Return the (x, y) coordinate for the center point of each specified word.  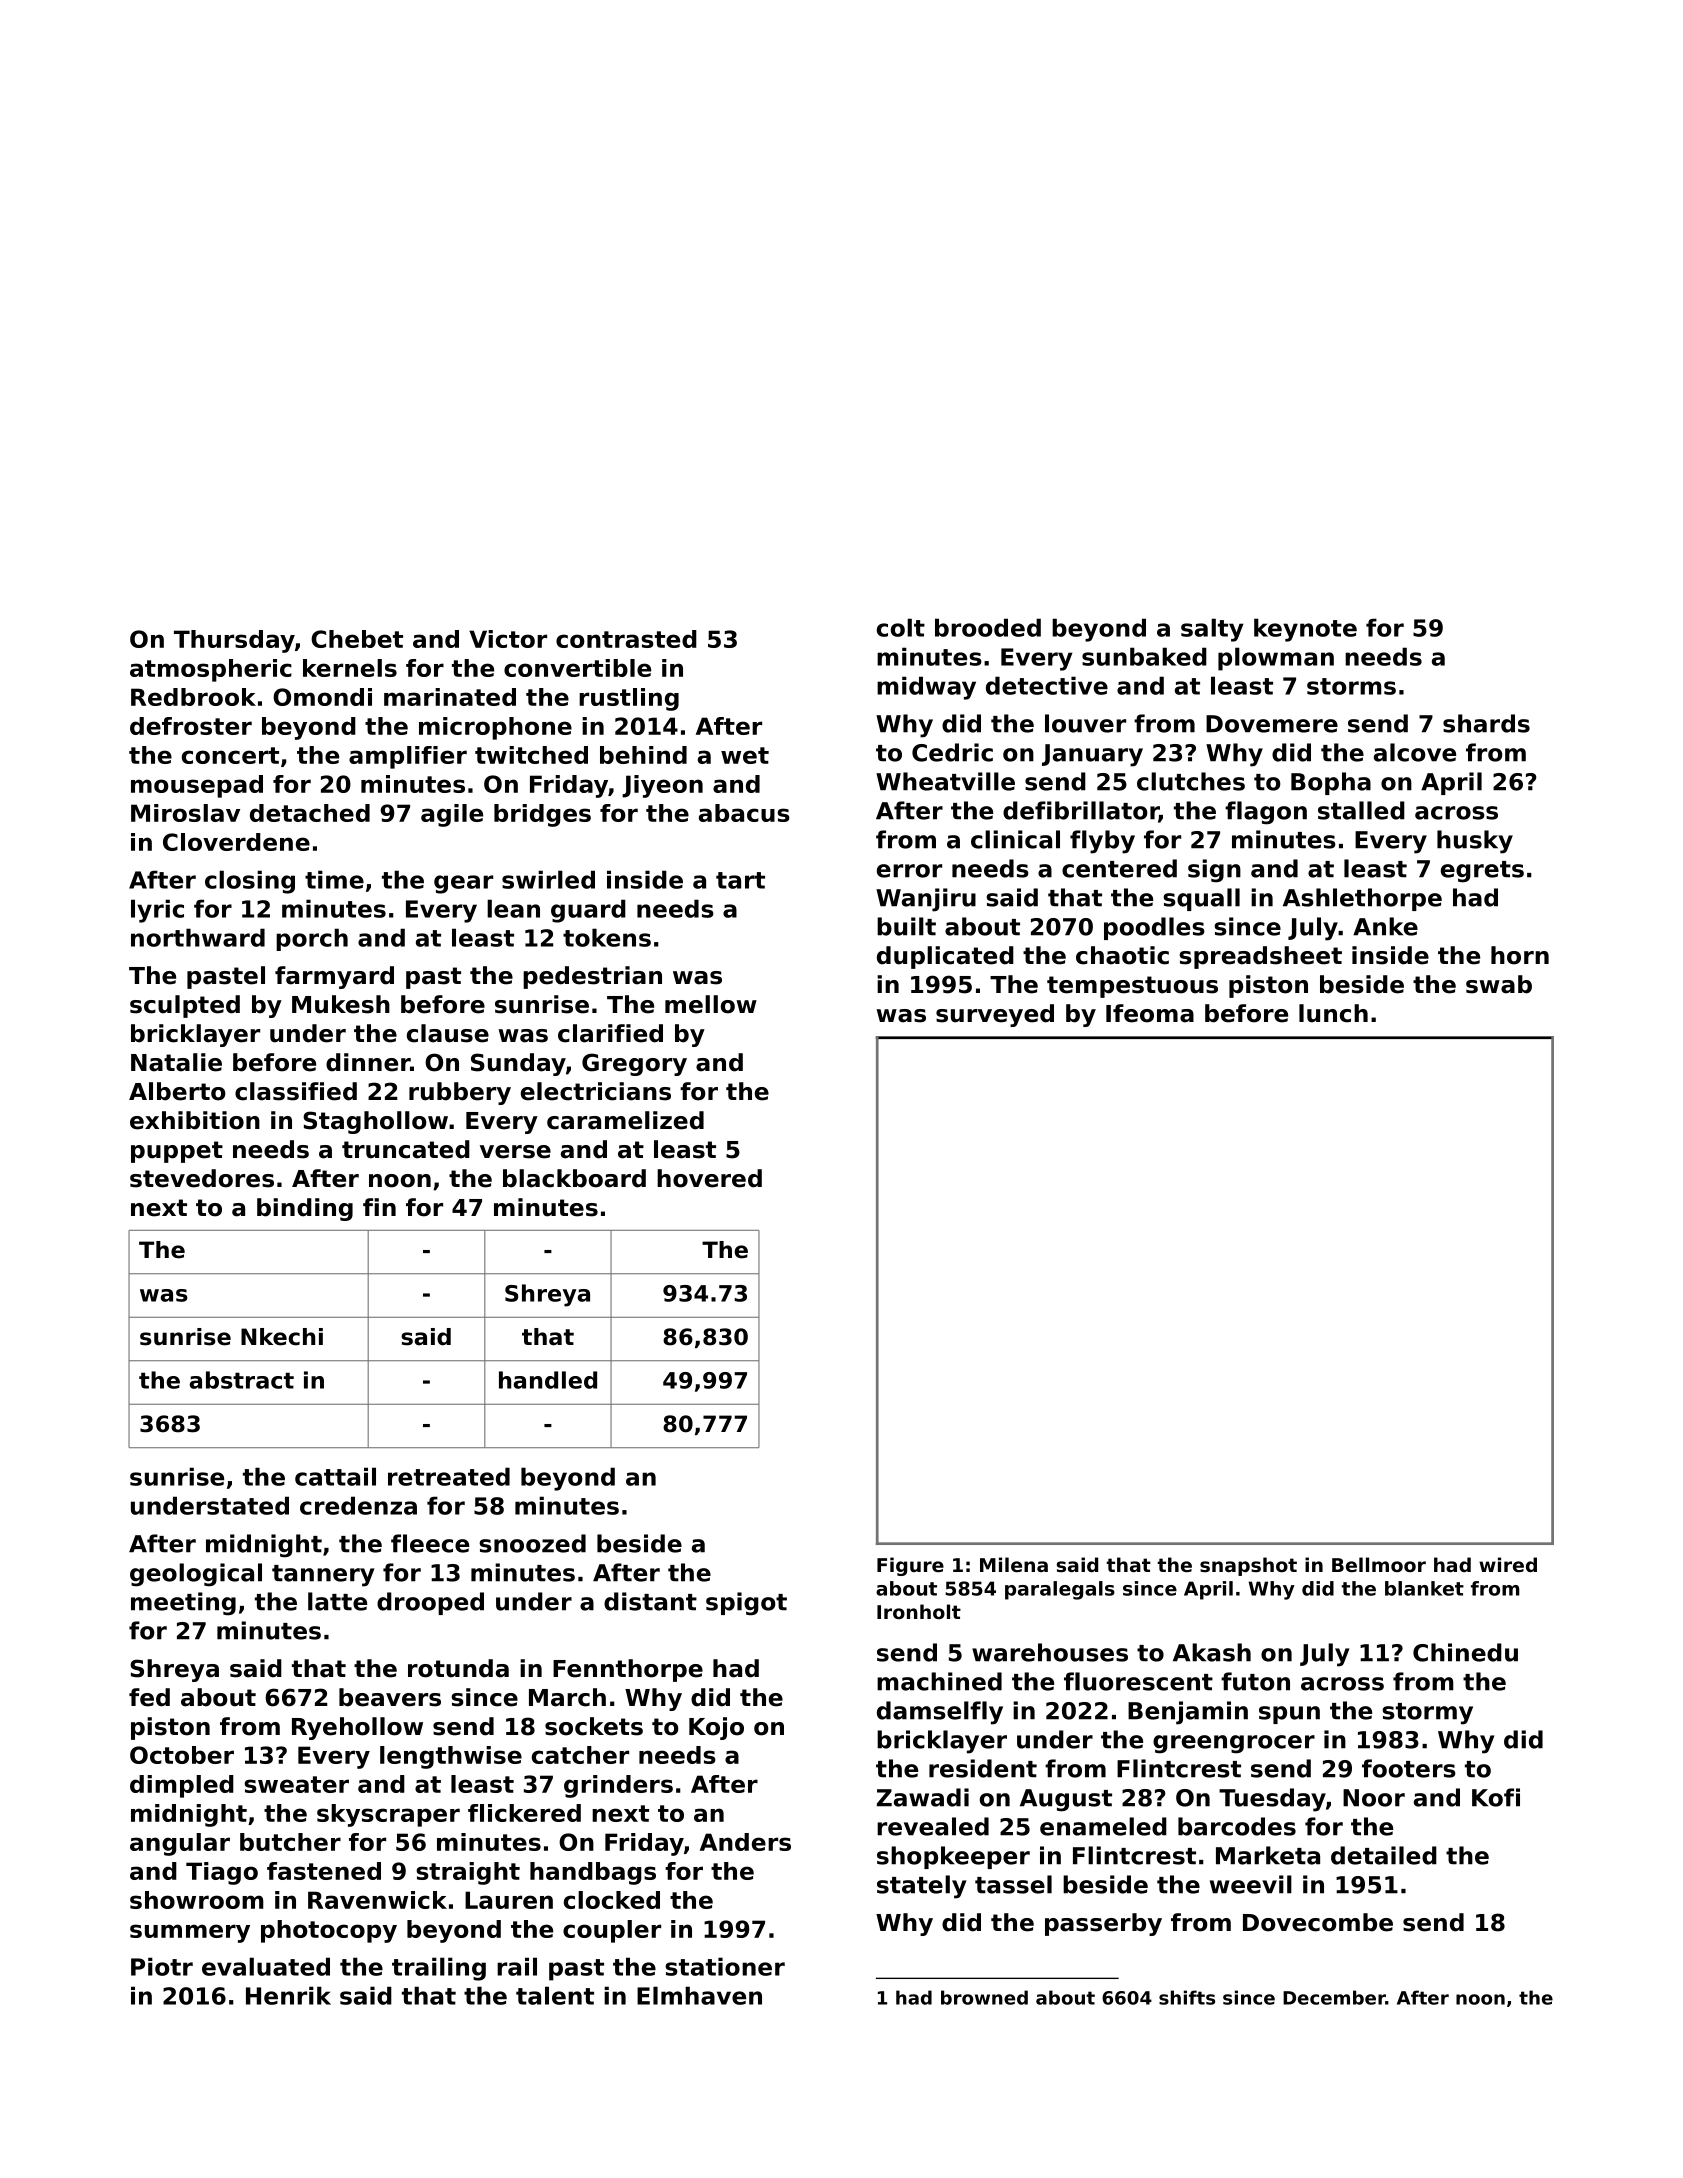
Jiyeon (662, 786)
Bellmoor (1379, 1564)
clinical (1015, 839)
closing (250, 882)
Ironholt (919, 1611)
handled (548, 1380)
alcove (1415, 752)
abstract (241, 1380)
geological (196, 1575)
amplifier (408, 757)
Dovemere (1272, 724)
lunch (1333, 1013)
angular (180, 1844)
